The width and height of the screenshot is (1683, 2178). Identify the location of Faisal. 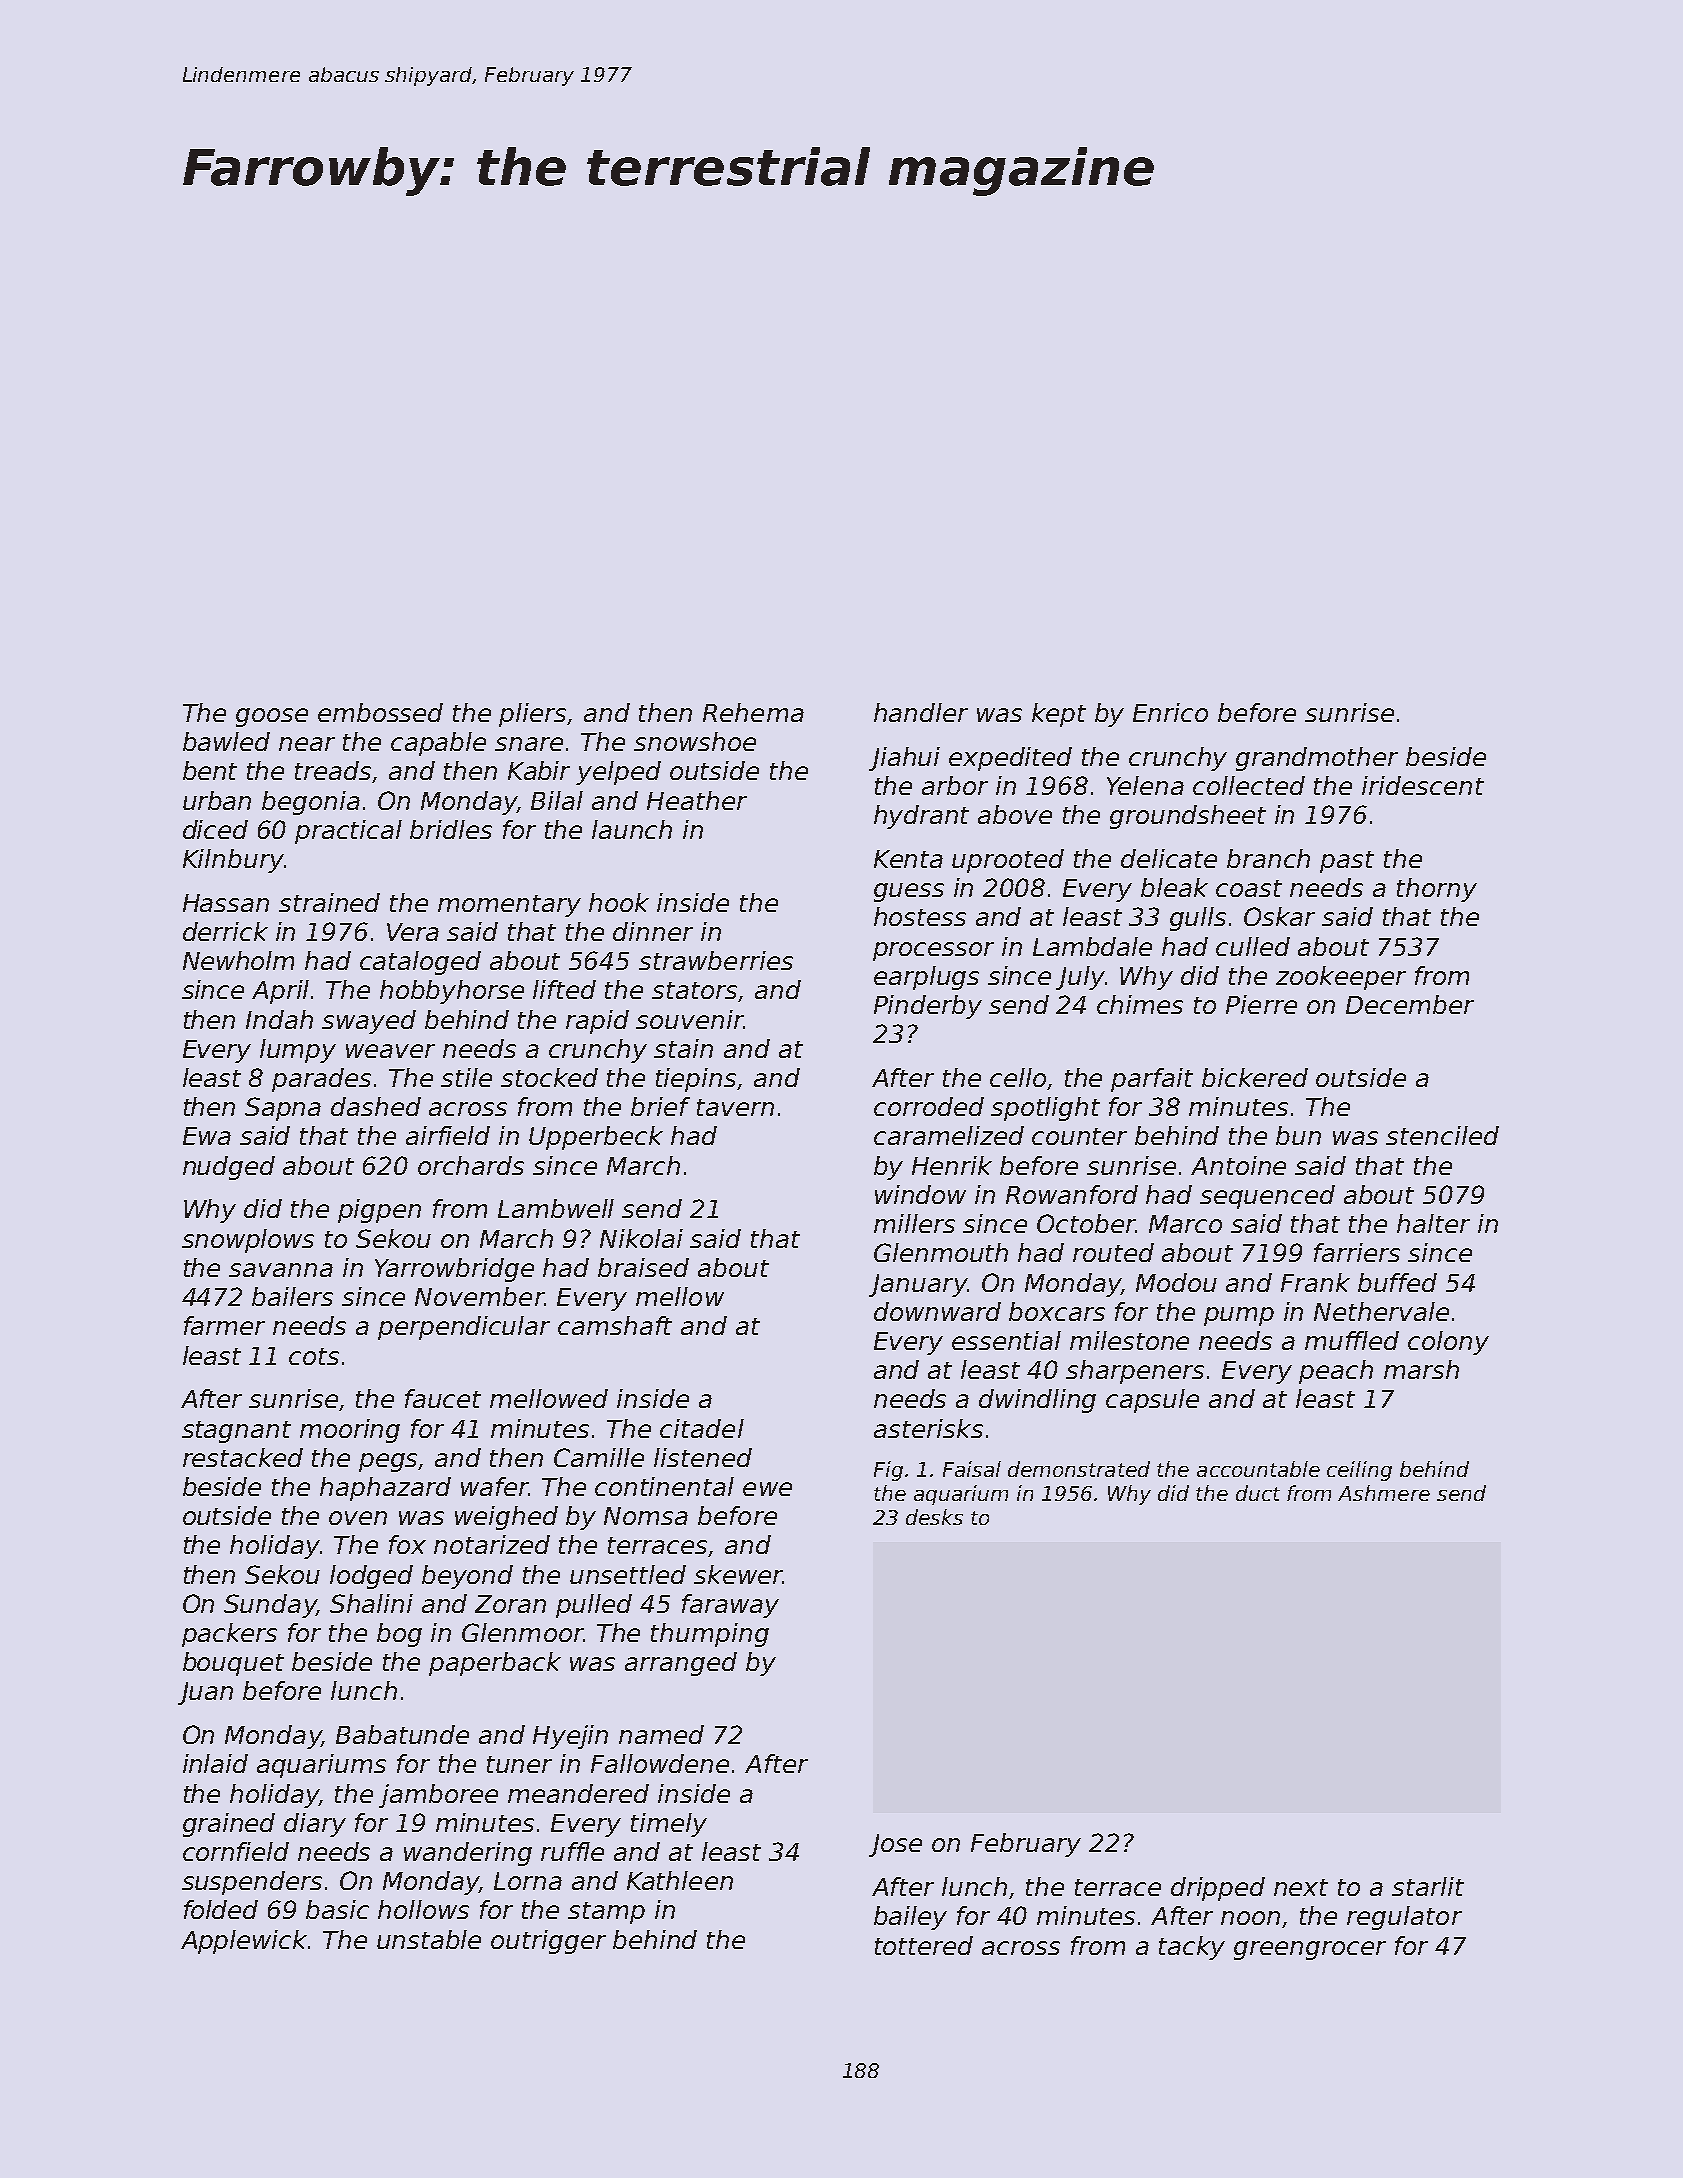
(972, 1469).
